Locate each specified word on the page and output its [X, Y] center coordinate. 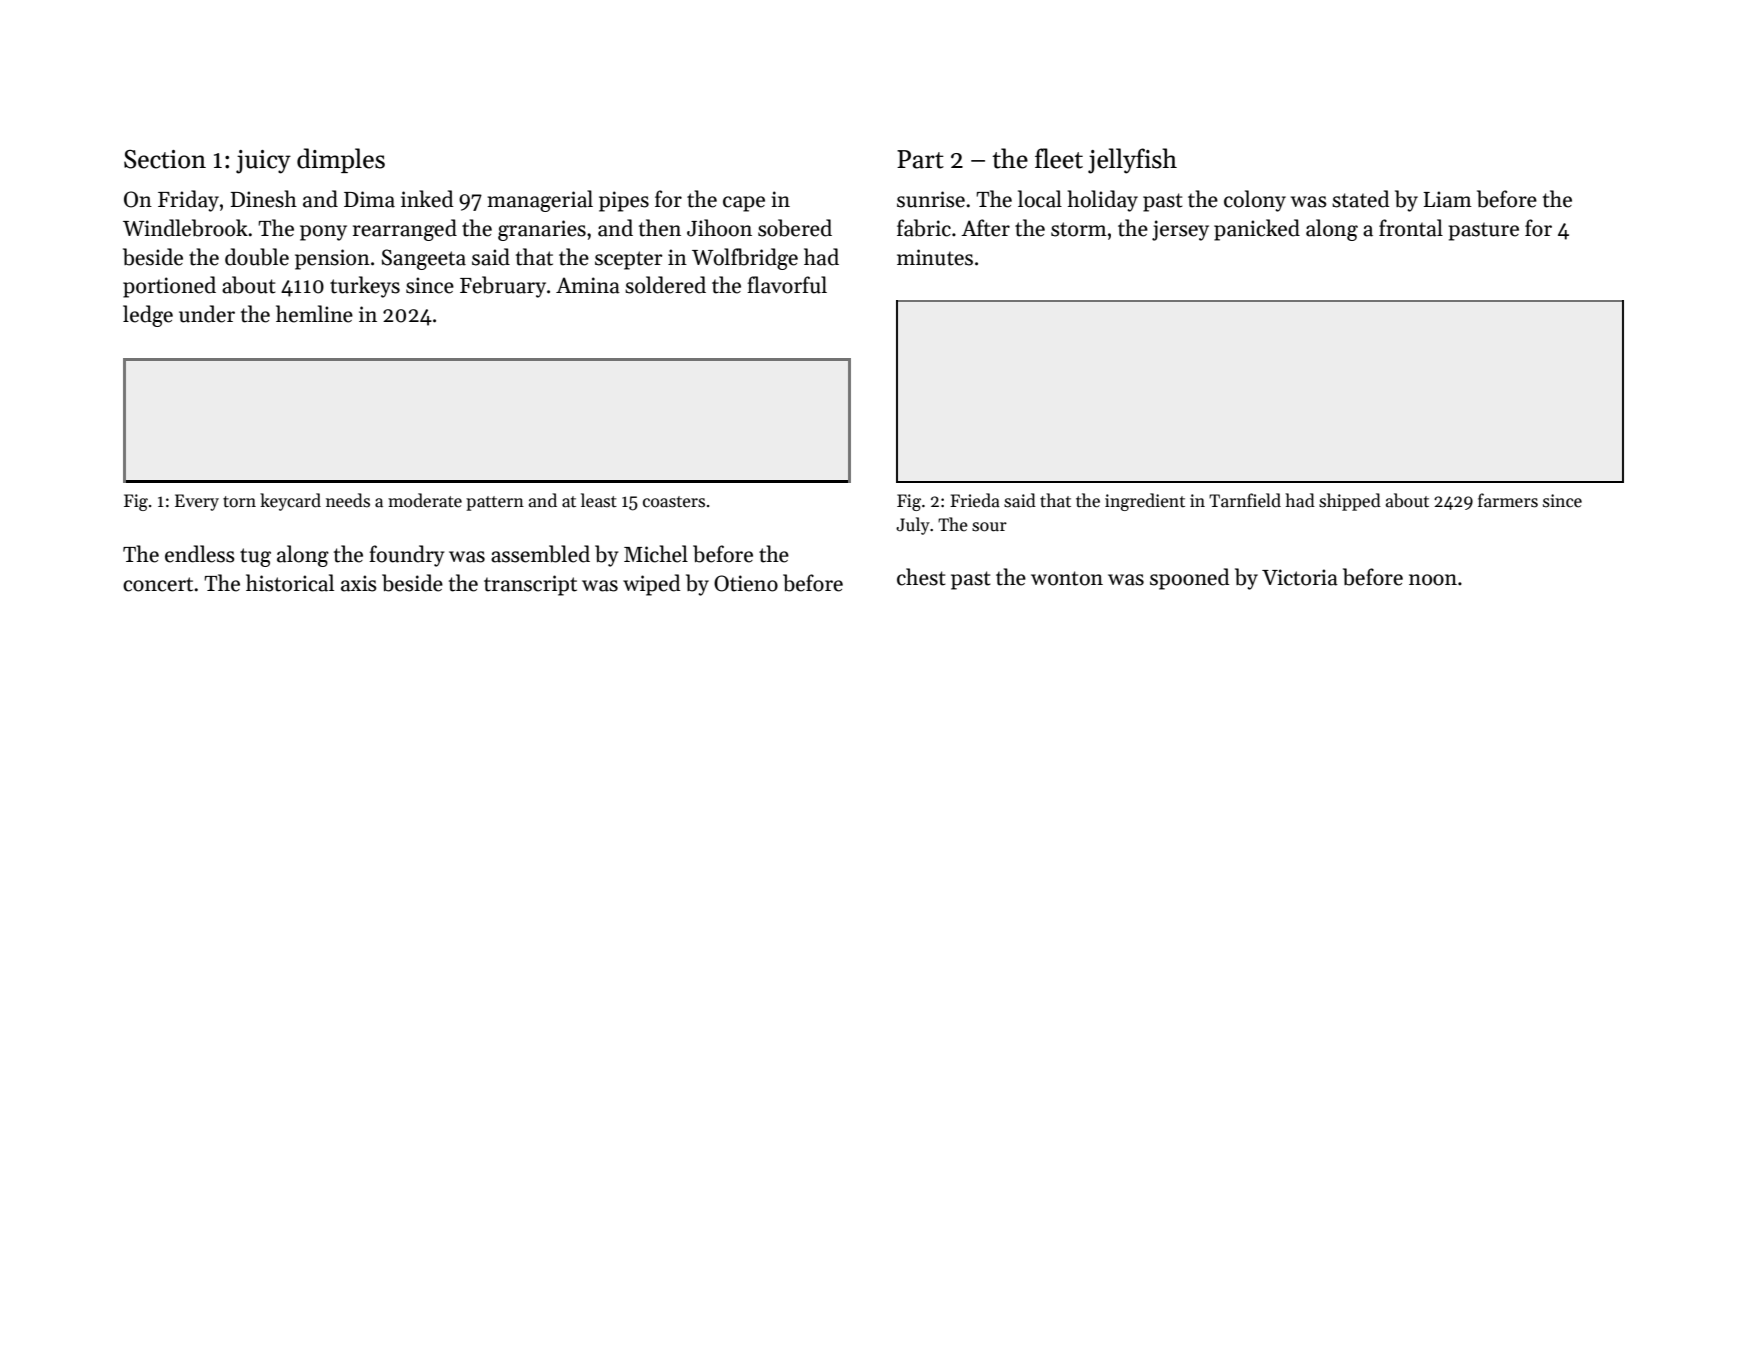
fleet [1059, 158]
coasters [674, 502]
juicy [263, 162]
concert [158, 584]
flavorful [787, 285]
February [503, 287]
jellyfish [1132, 161]
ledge [148, 316]
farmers [1508, 500]
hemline [314, 314]
